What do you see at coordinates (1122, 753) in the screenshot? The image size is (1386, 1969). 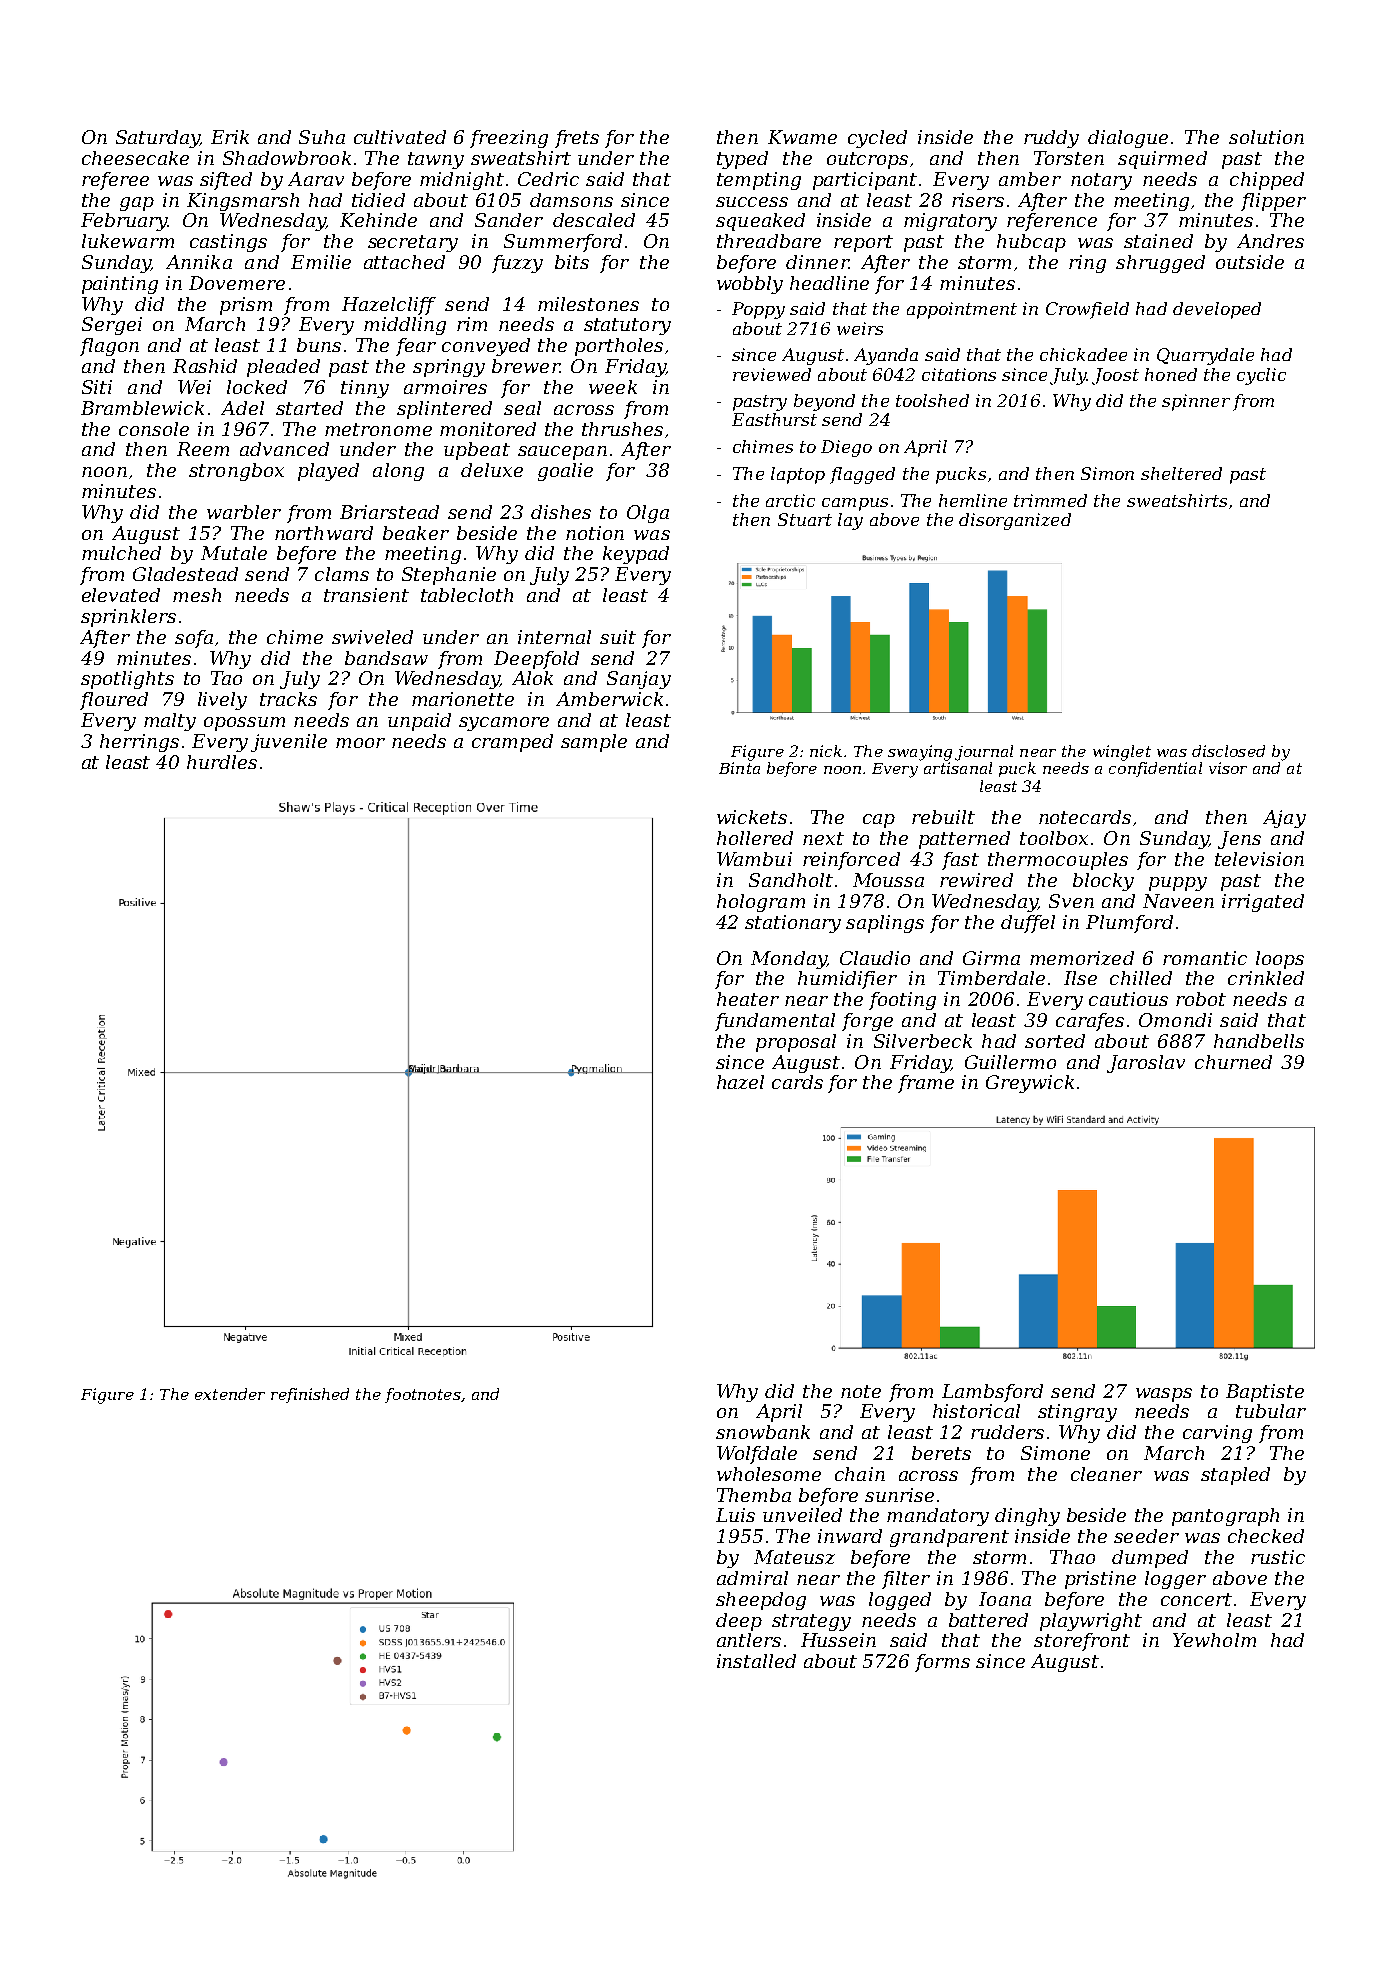 I see `winglet` at bounding box center [1122, 753].
